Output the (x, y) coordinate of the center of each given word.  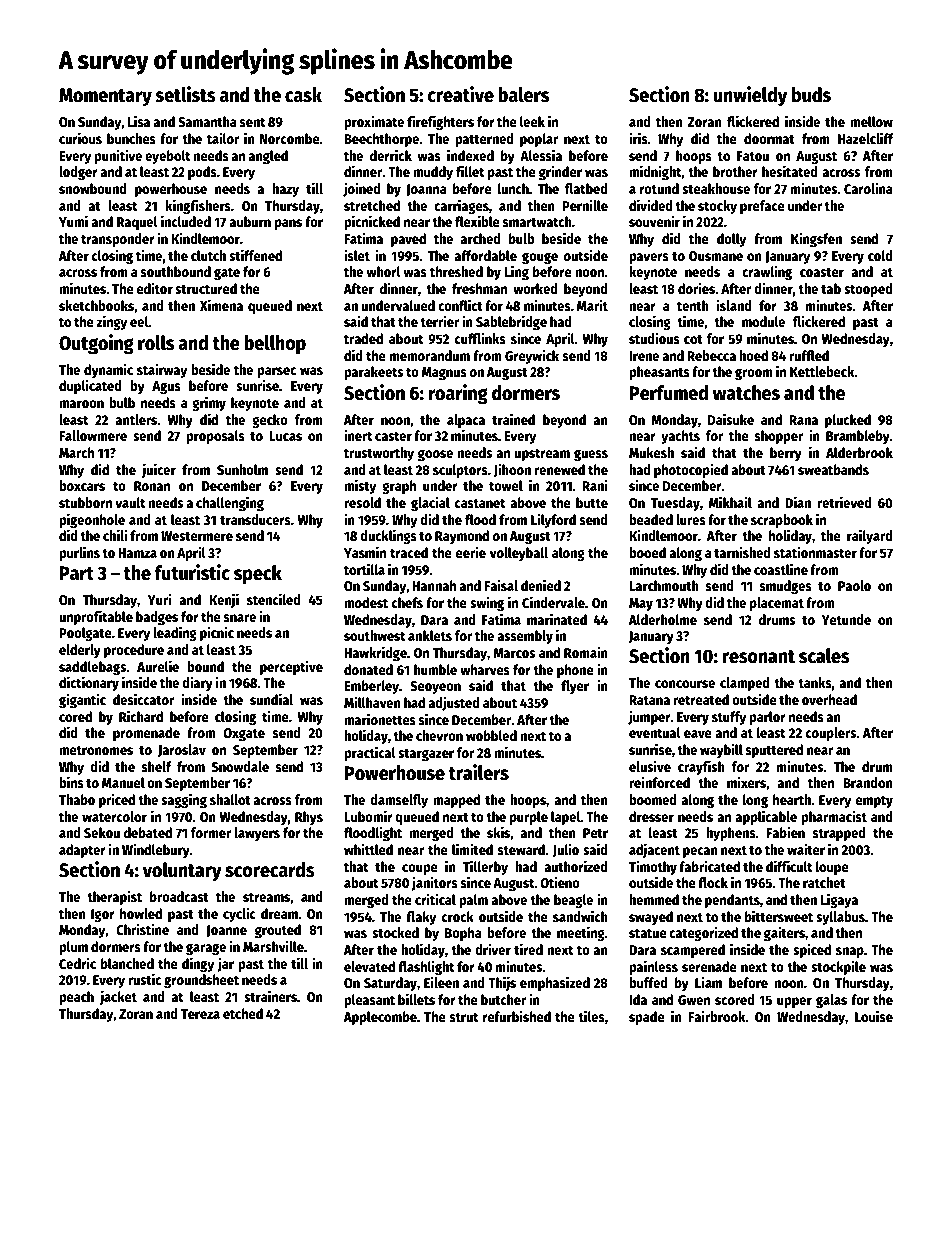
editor (155, 288)
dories (696, 288)
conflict (460, 305)
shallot (230, 799)
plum (73, 948)
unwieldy (750, 96)
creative (460, 94)
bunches (131, 138)
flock (713, 882)
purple (529, 818)
